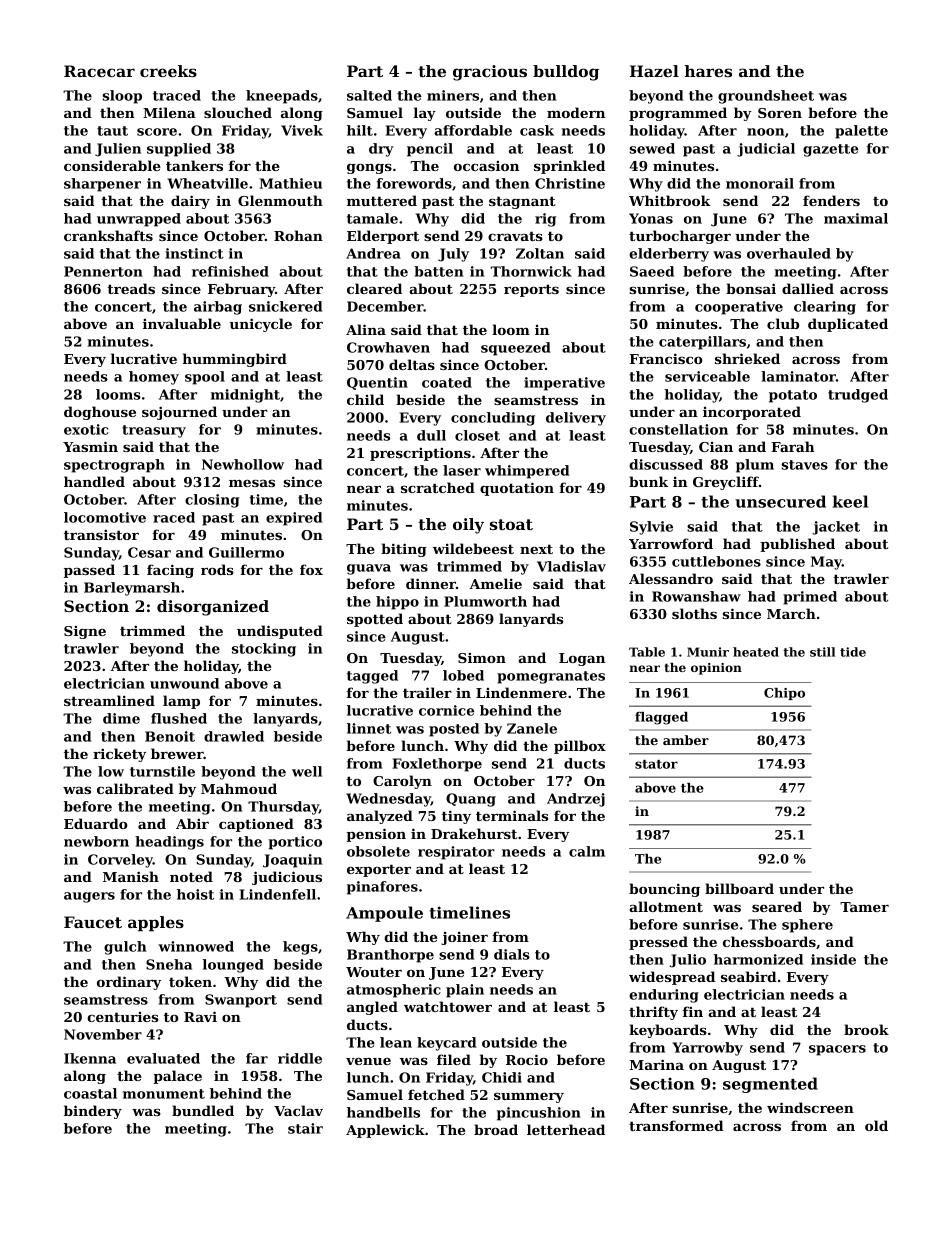 Image resolution: width=952 pixels, height=1233 pixels. What do you see at coordinates (85, 632) in the document?
I see `Signe` at bounding box center [85, 632].
